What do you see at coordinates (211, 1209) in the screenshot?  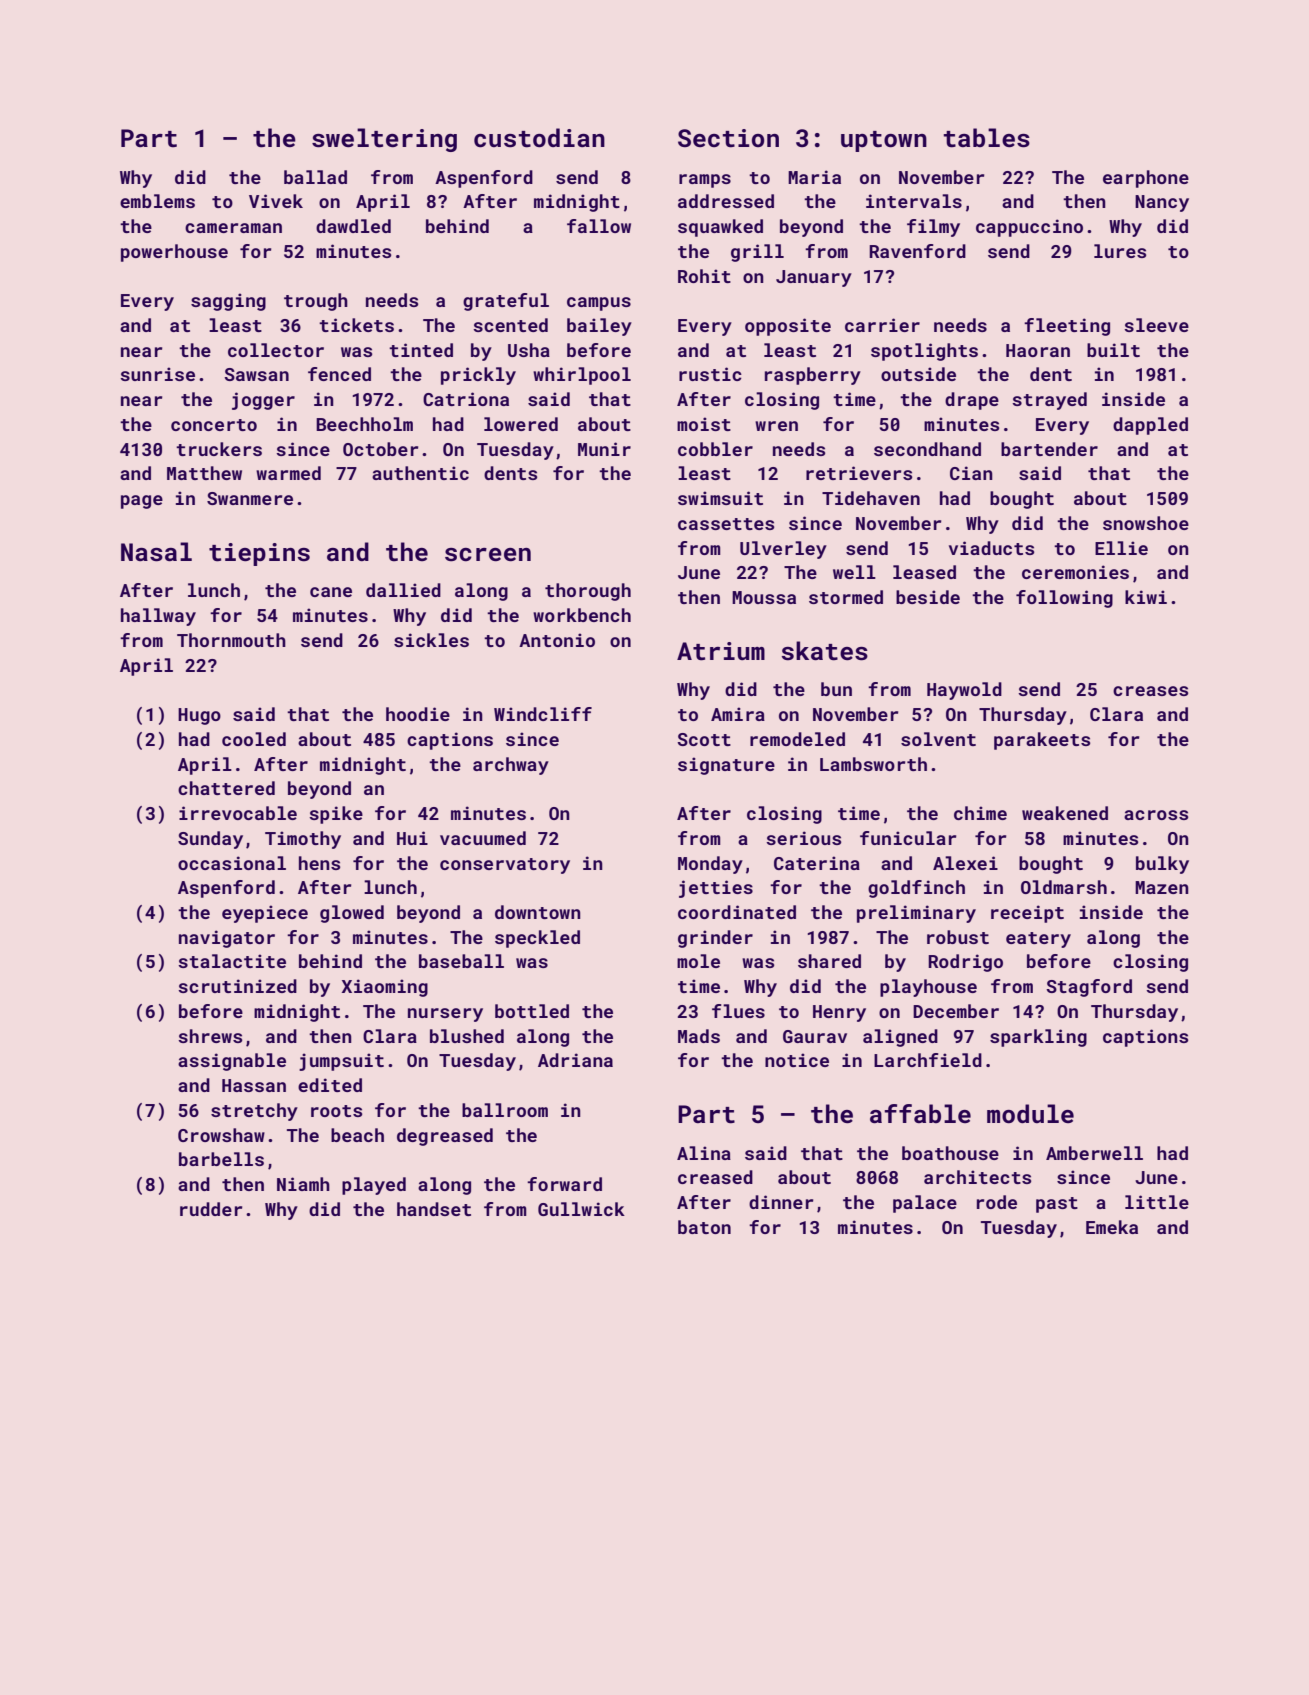 I see `rudder` at bounding box center [211, 1209].
